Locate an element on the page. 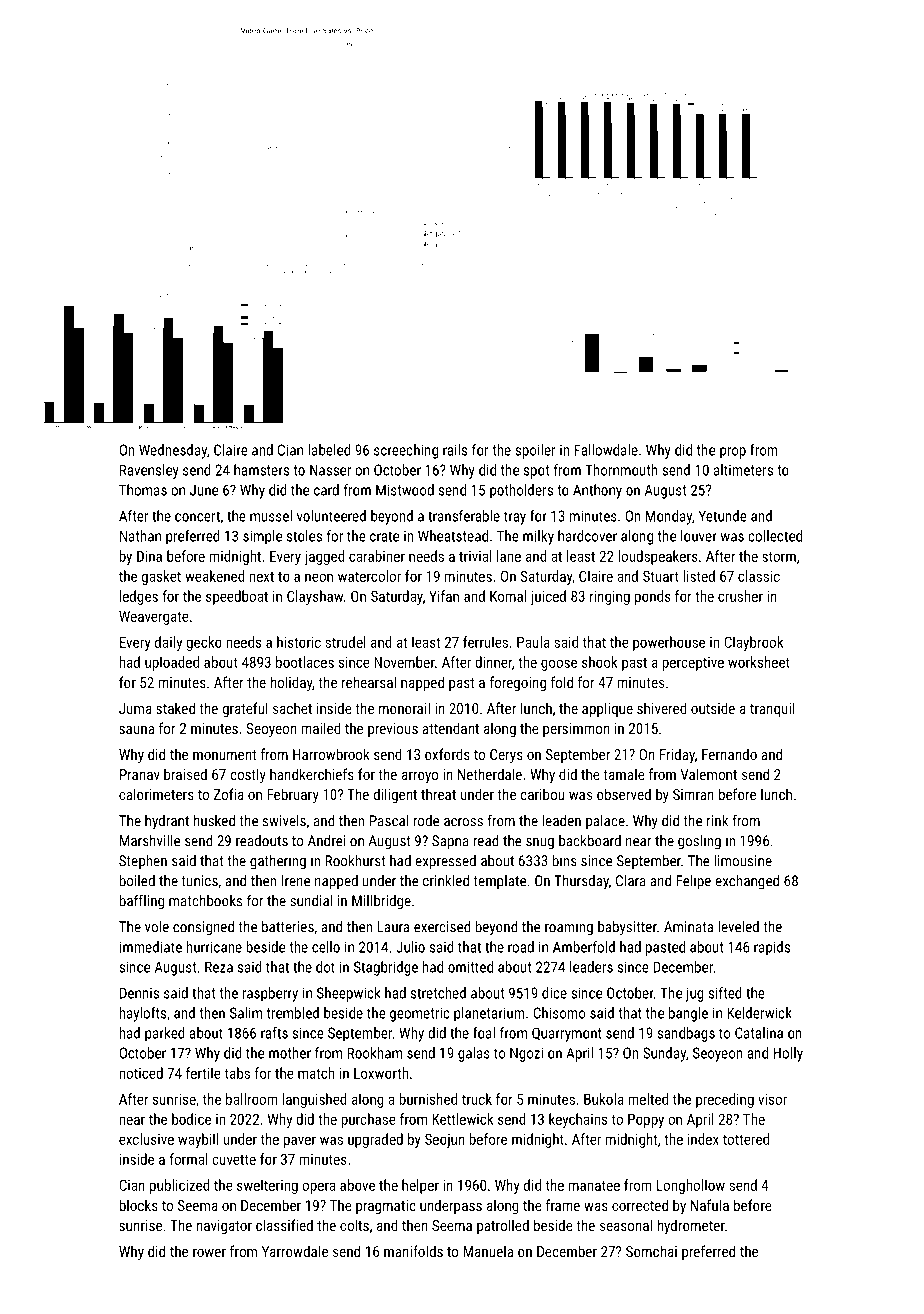  Nafula is located at coordinates (710, 1205).
